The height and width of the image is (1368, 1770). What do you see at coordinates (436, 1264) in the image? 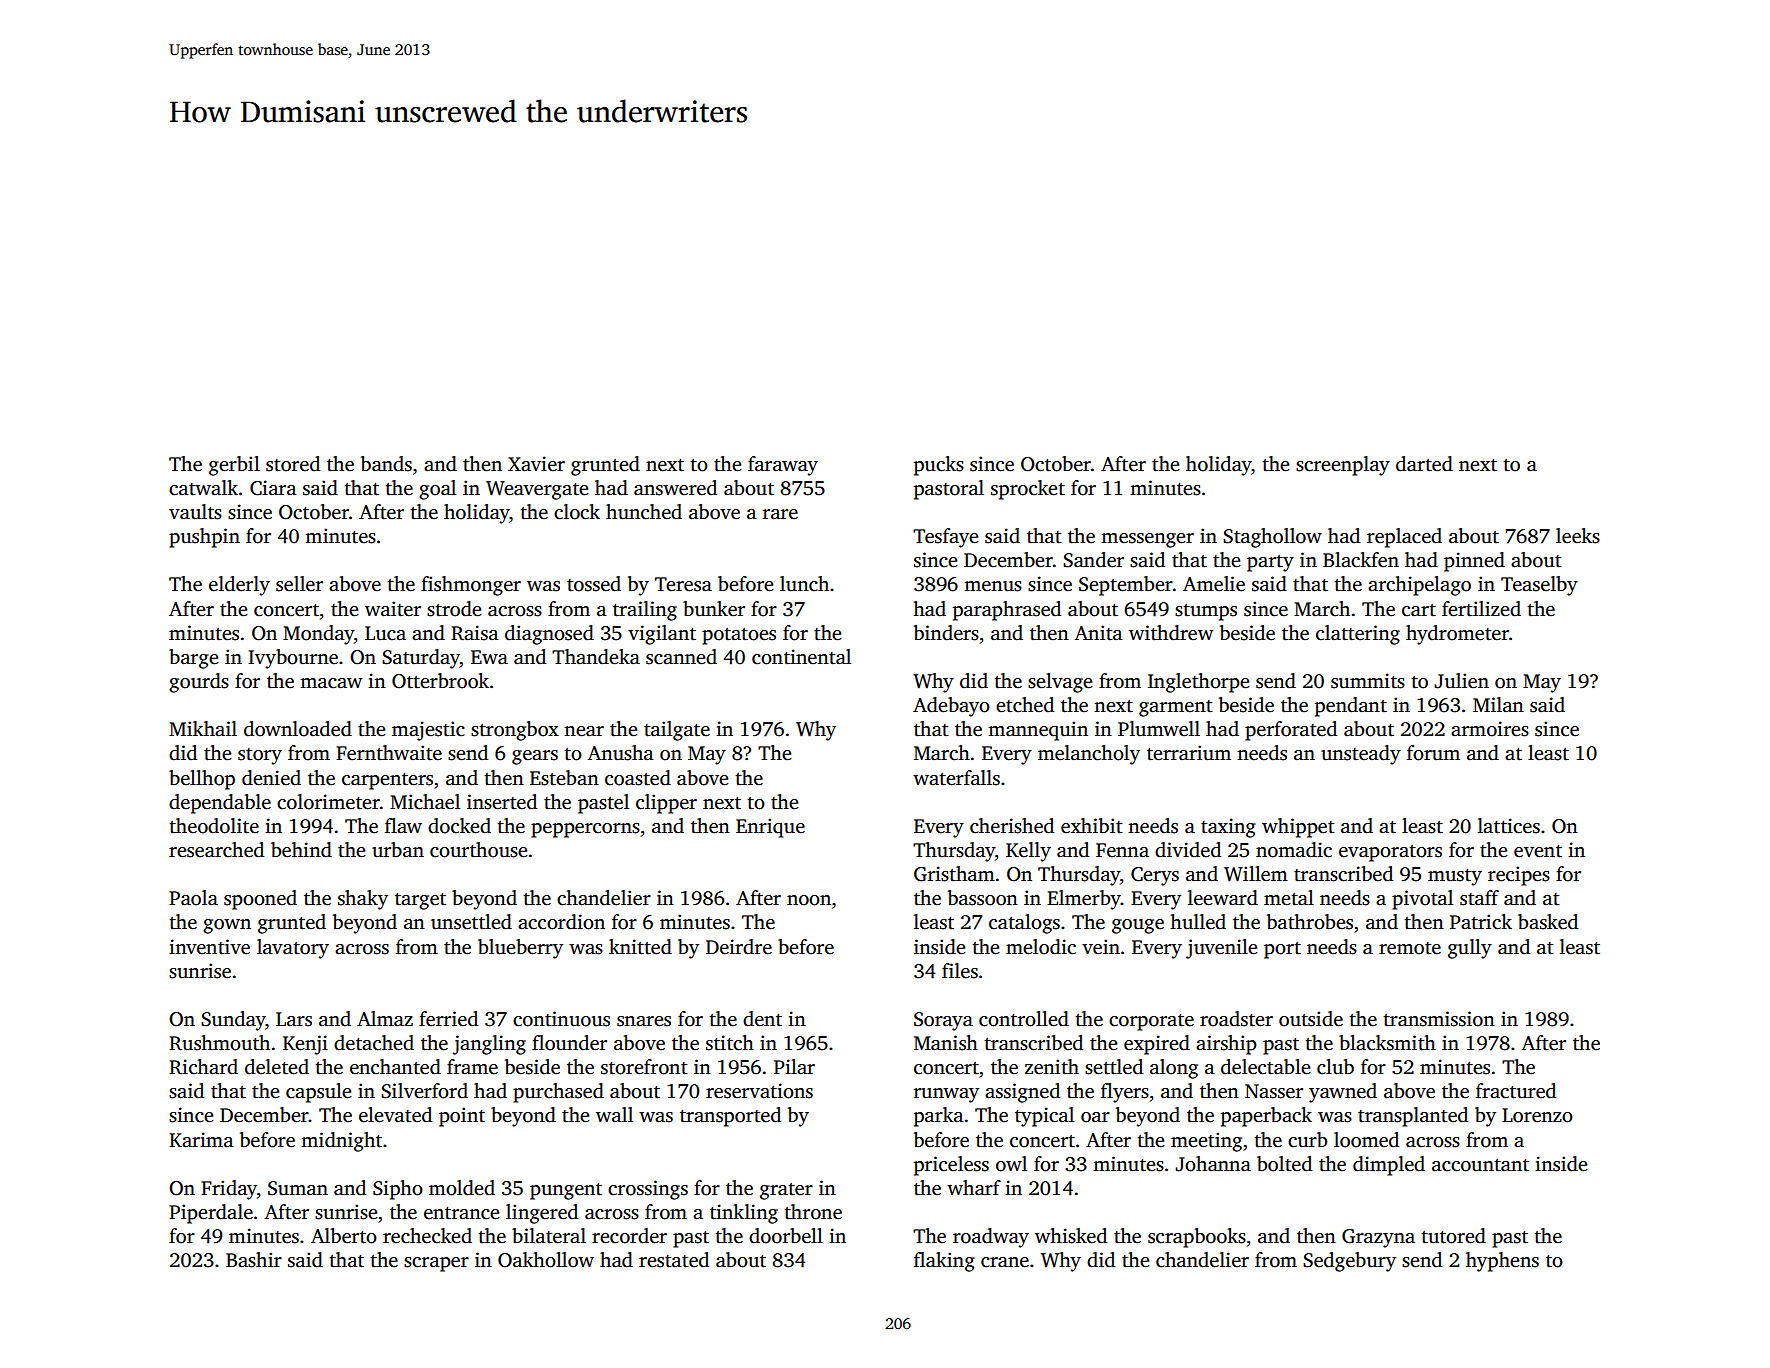
I see `scraper` at bounding box center [436, 1264].
